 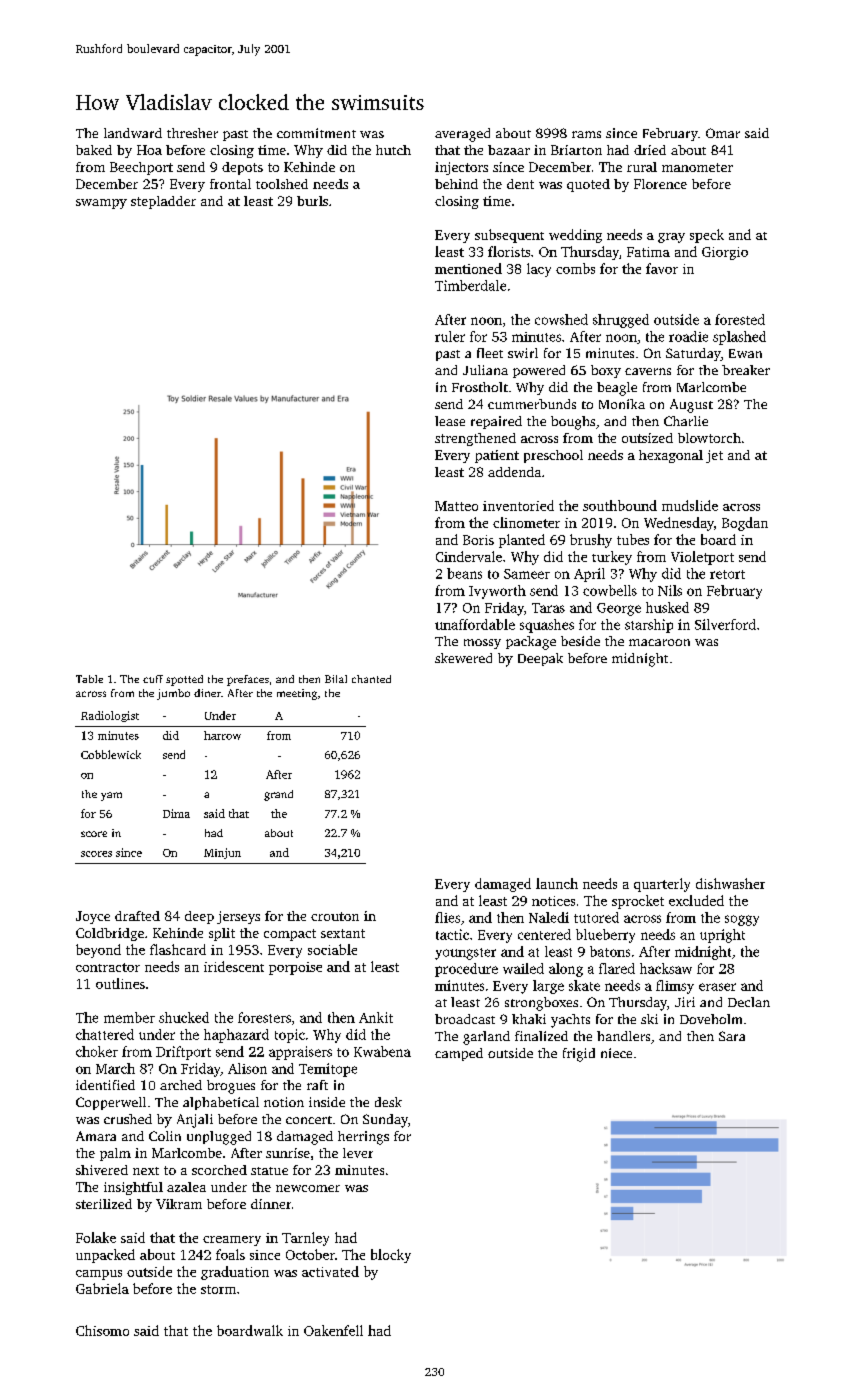 What do you see at coordinates (686, 421) in the image?
I see `Charlie` at bounding box center [686, 421].
